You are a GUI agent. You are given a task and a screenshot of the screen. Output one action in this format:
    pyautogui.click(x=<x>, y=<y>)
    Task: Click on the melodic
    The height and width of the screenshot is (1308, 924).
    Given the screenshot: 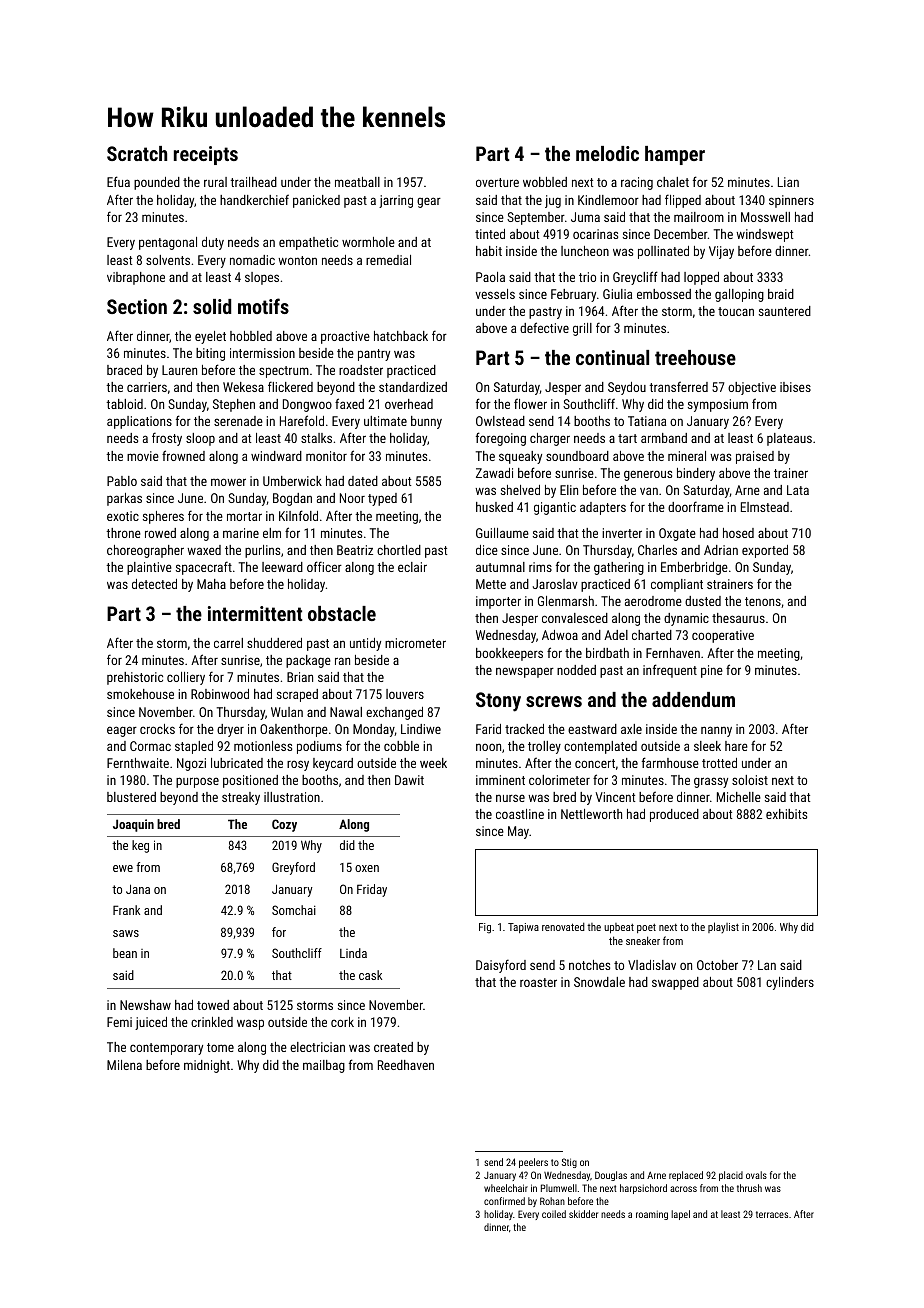 What is the action you would take?
    pyautogui.click(x=607, y=153)
